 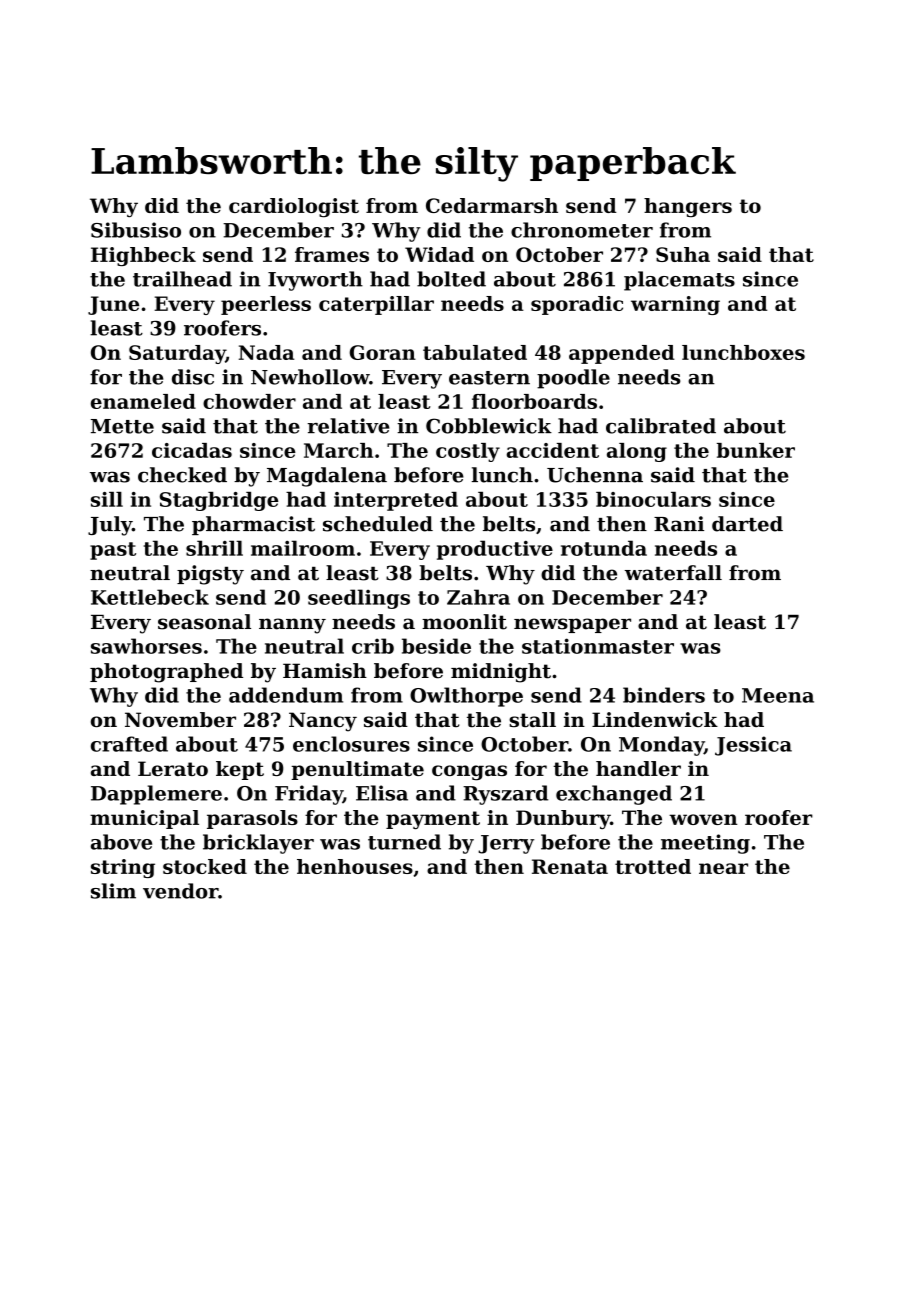 What do you see at coordinates (753, 746) in the page?
I see `Jessica` at bounding box center [753, 746].
